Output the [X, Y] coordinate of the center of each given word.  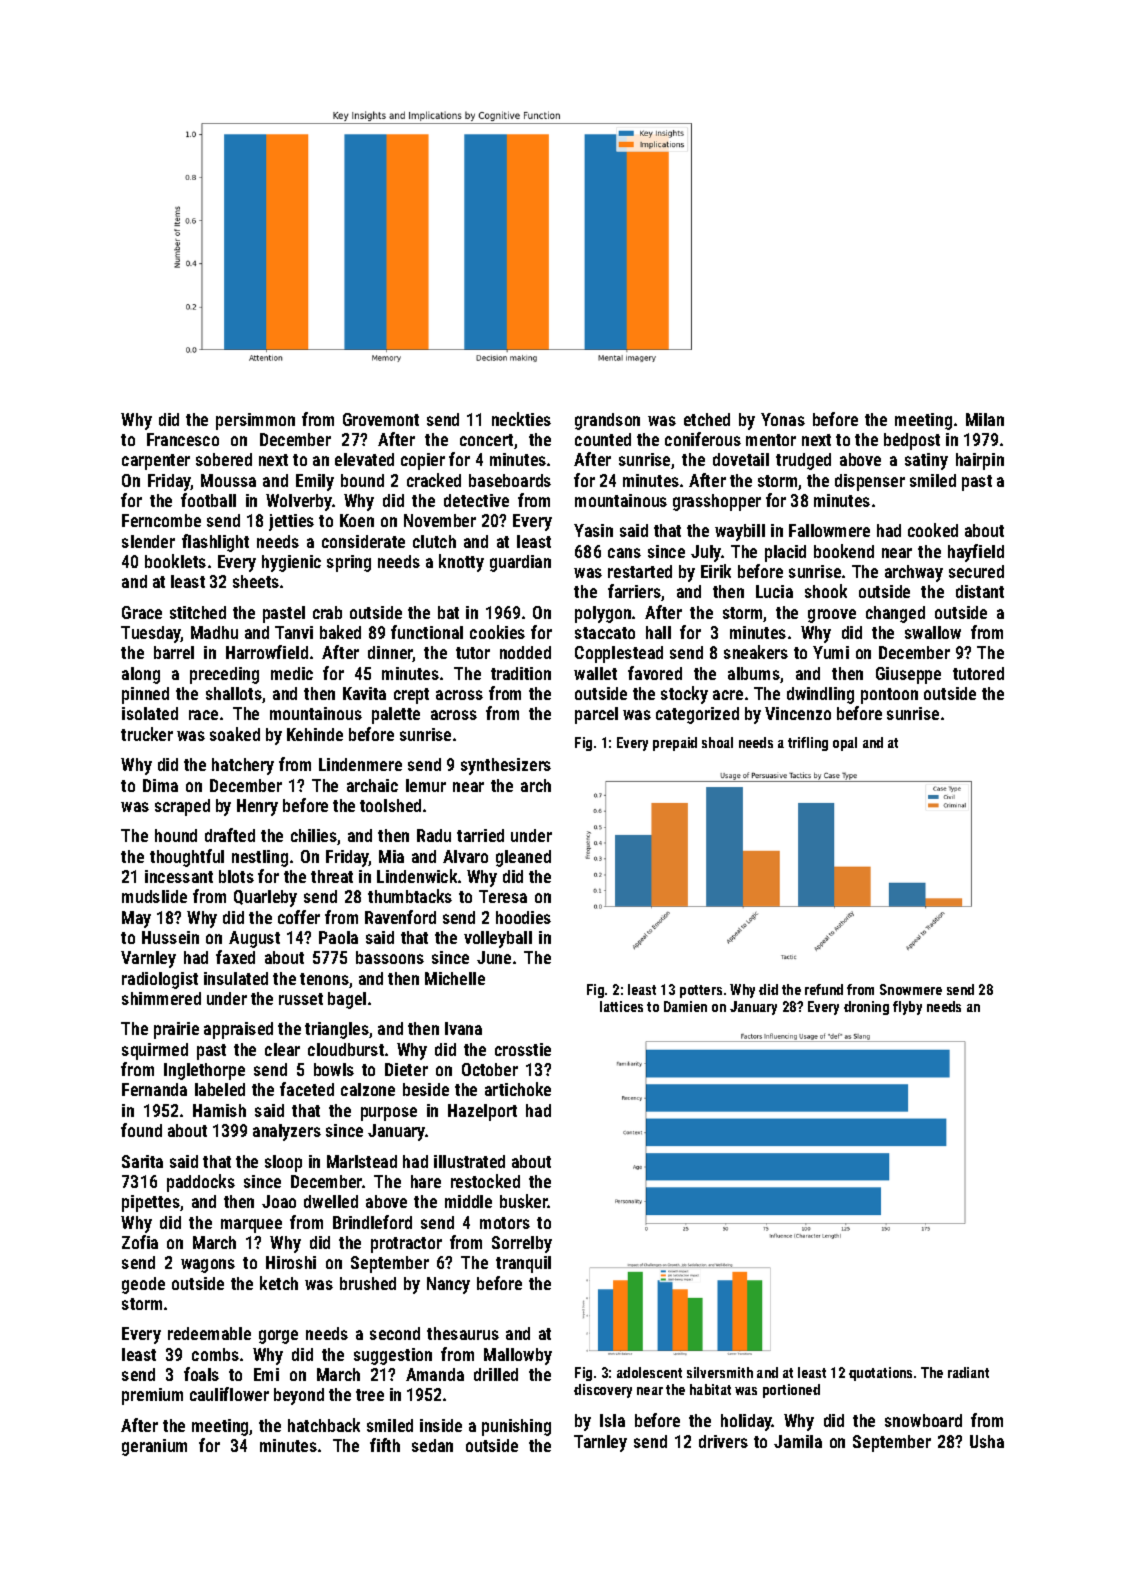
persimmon [255, 421]
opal [845, 744]
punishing [516, 1427]
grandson [607, 421]
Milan [985, 419]
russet [301, 999]
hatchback [324, 1425]
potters [701, 991]
